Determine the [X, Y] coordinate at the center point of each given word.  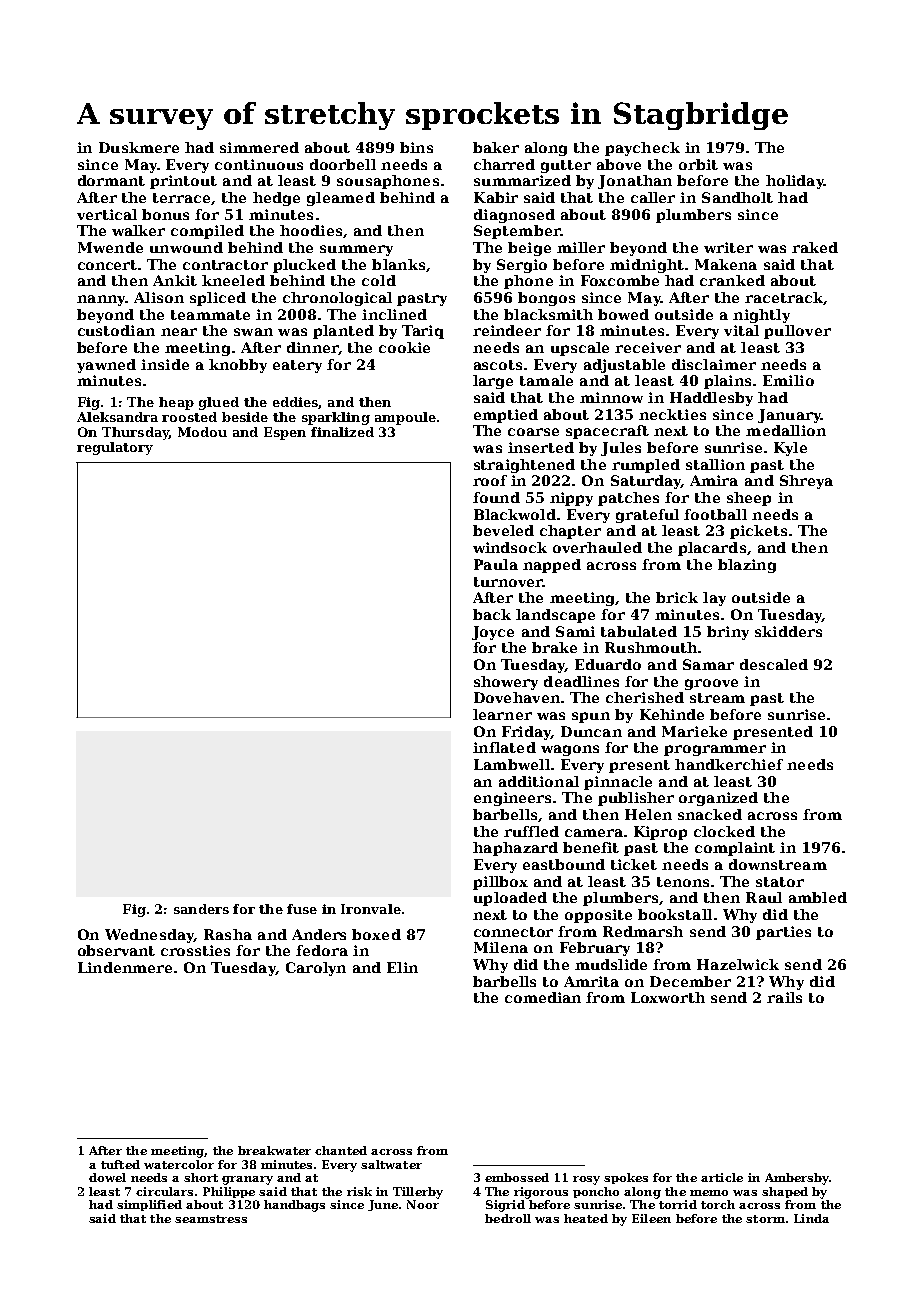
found [496, 497]
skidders [788, 631]
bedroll [508, 1218]
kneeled [233, 280]
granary [247, 1180]
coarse [533, 432]
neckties [672, 414]
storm [765, 1219]
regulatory [115, 448]
